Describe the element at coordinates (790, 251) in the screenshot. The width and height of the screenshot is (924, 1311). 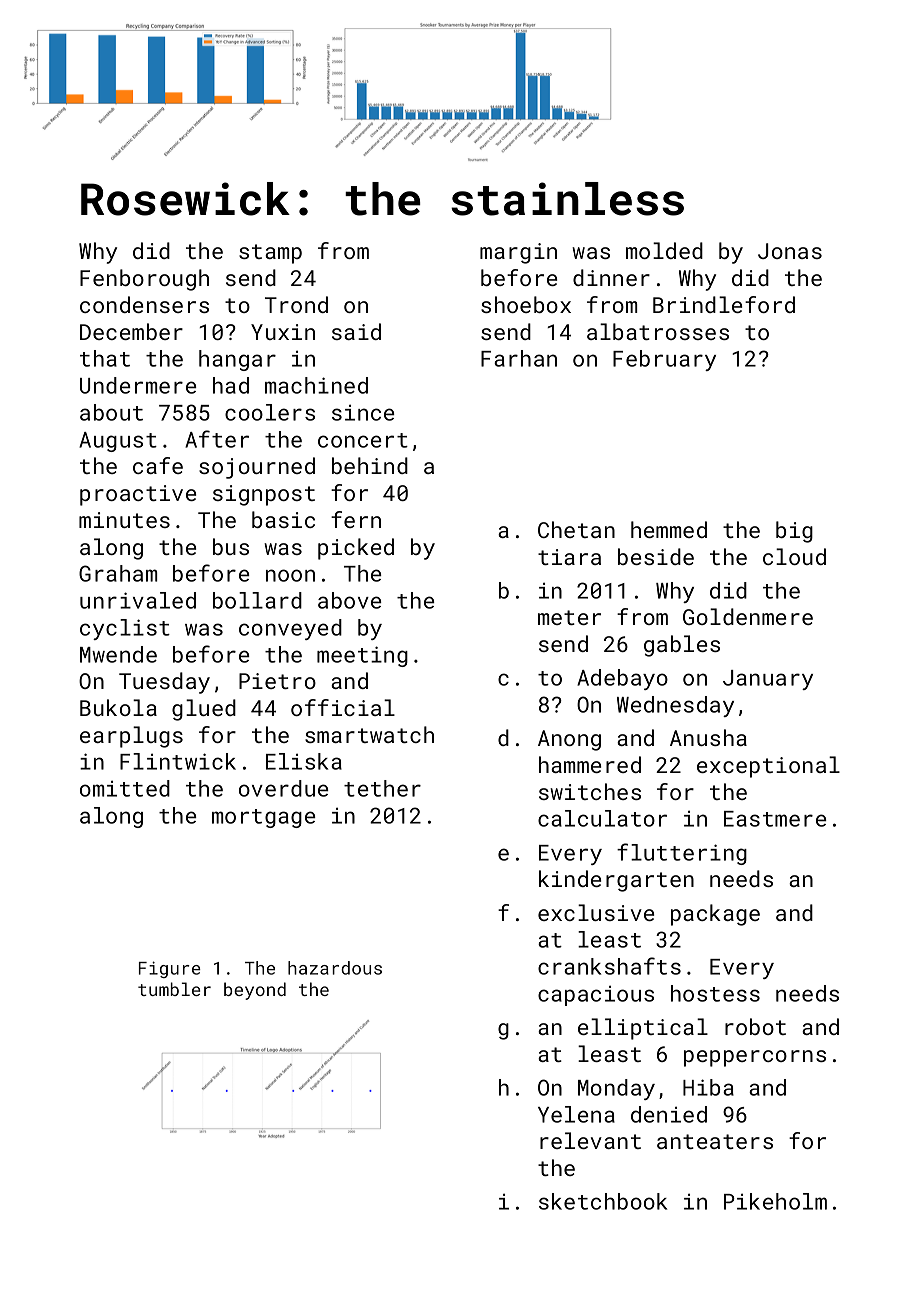
I see `Jonas` at that location.
